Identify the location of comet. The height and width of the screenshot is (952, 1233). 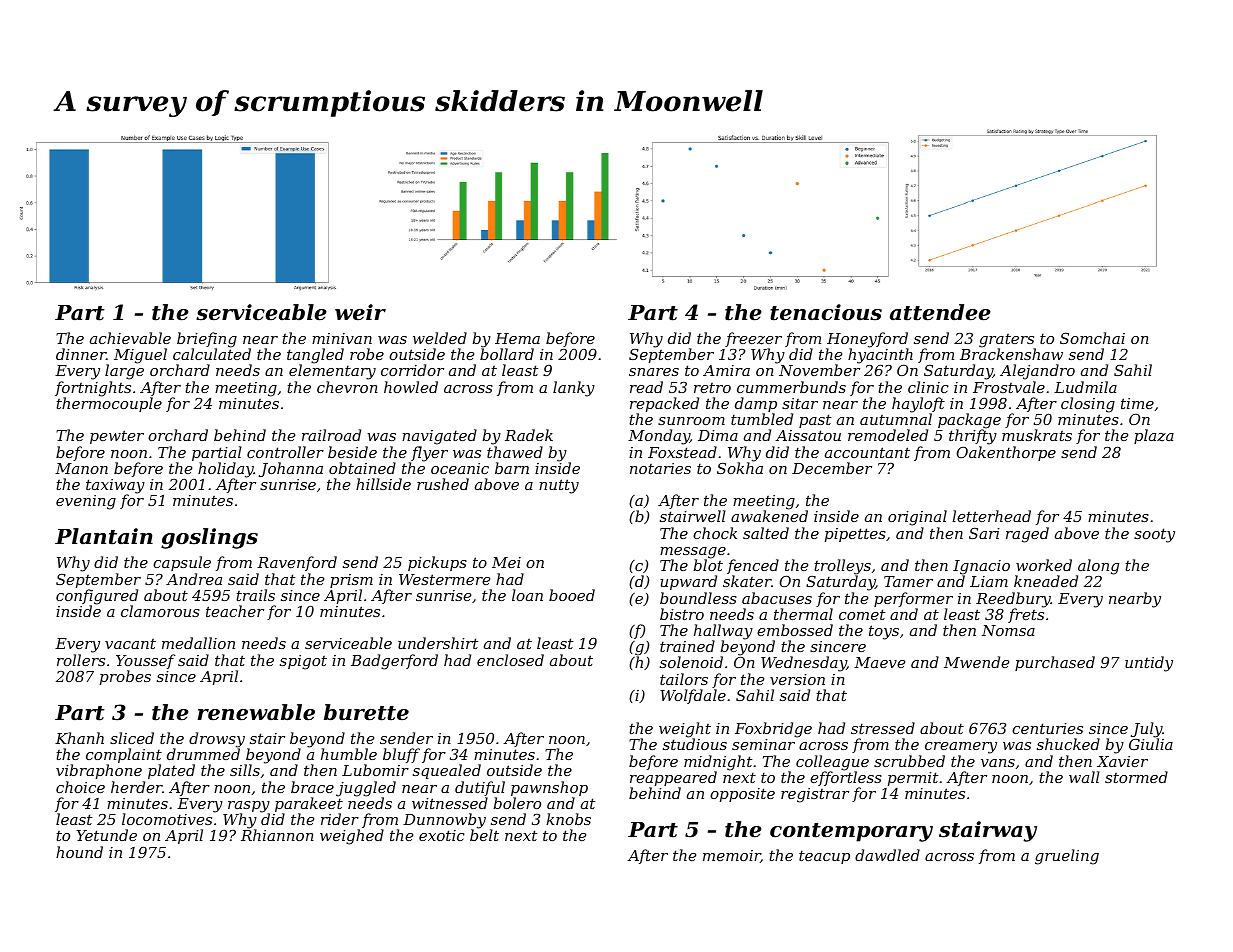
(862, 614).
